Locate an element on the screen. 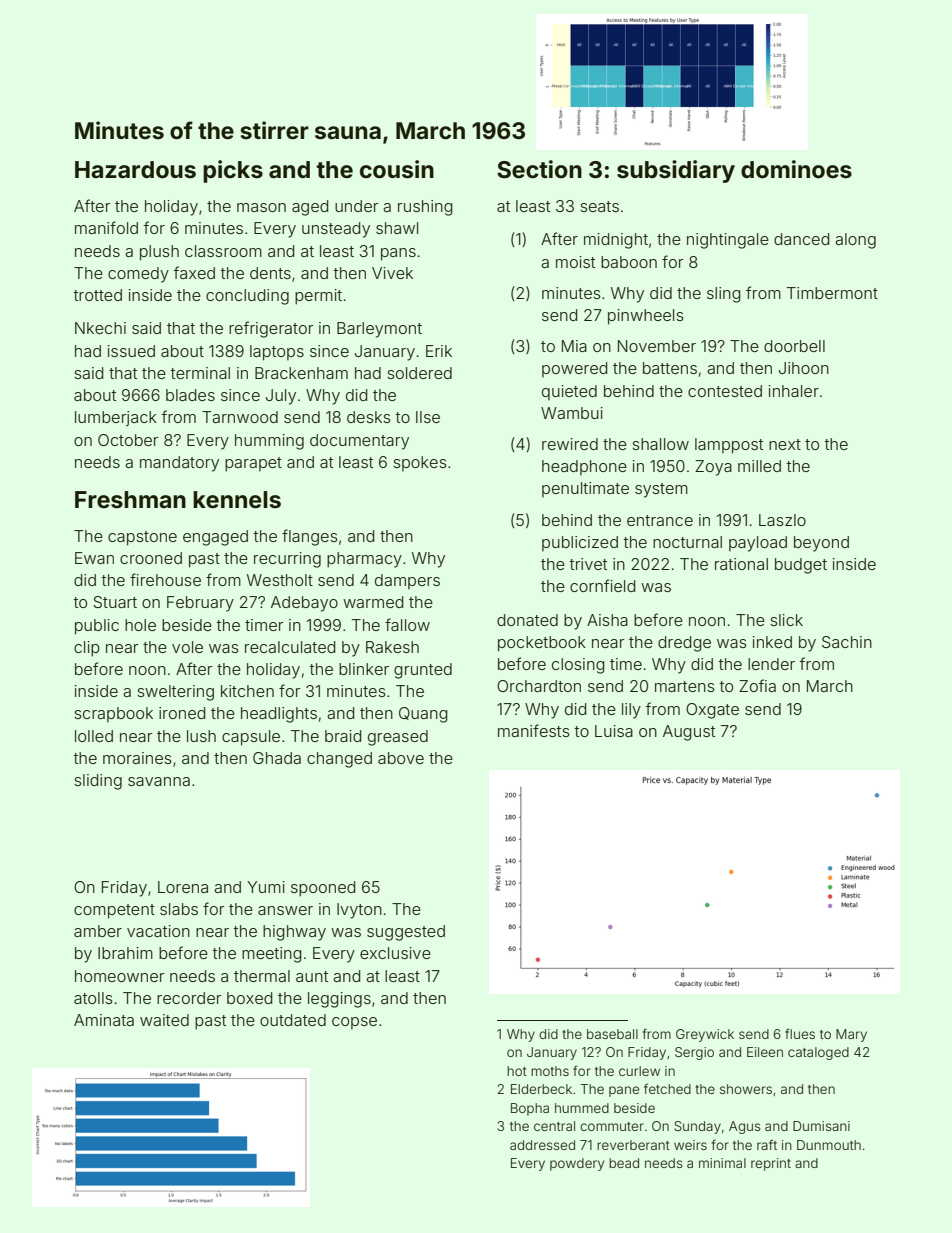 The height and width of the screenshot is (1233, 952). Zofia is located at coordinates (757, 685).
